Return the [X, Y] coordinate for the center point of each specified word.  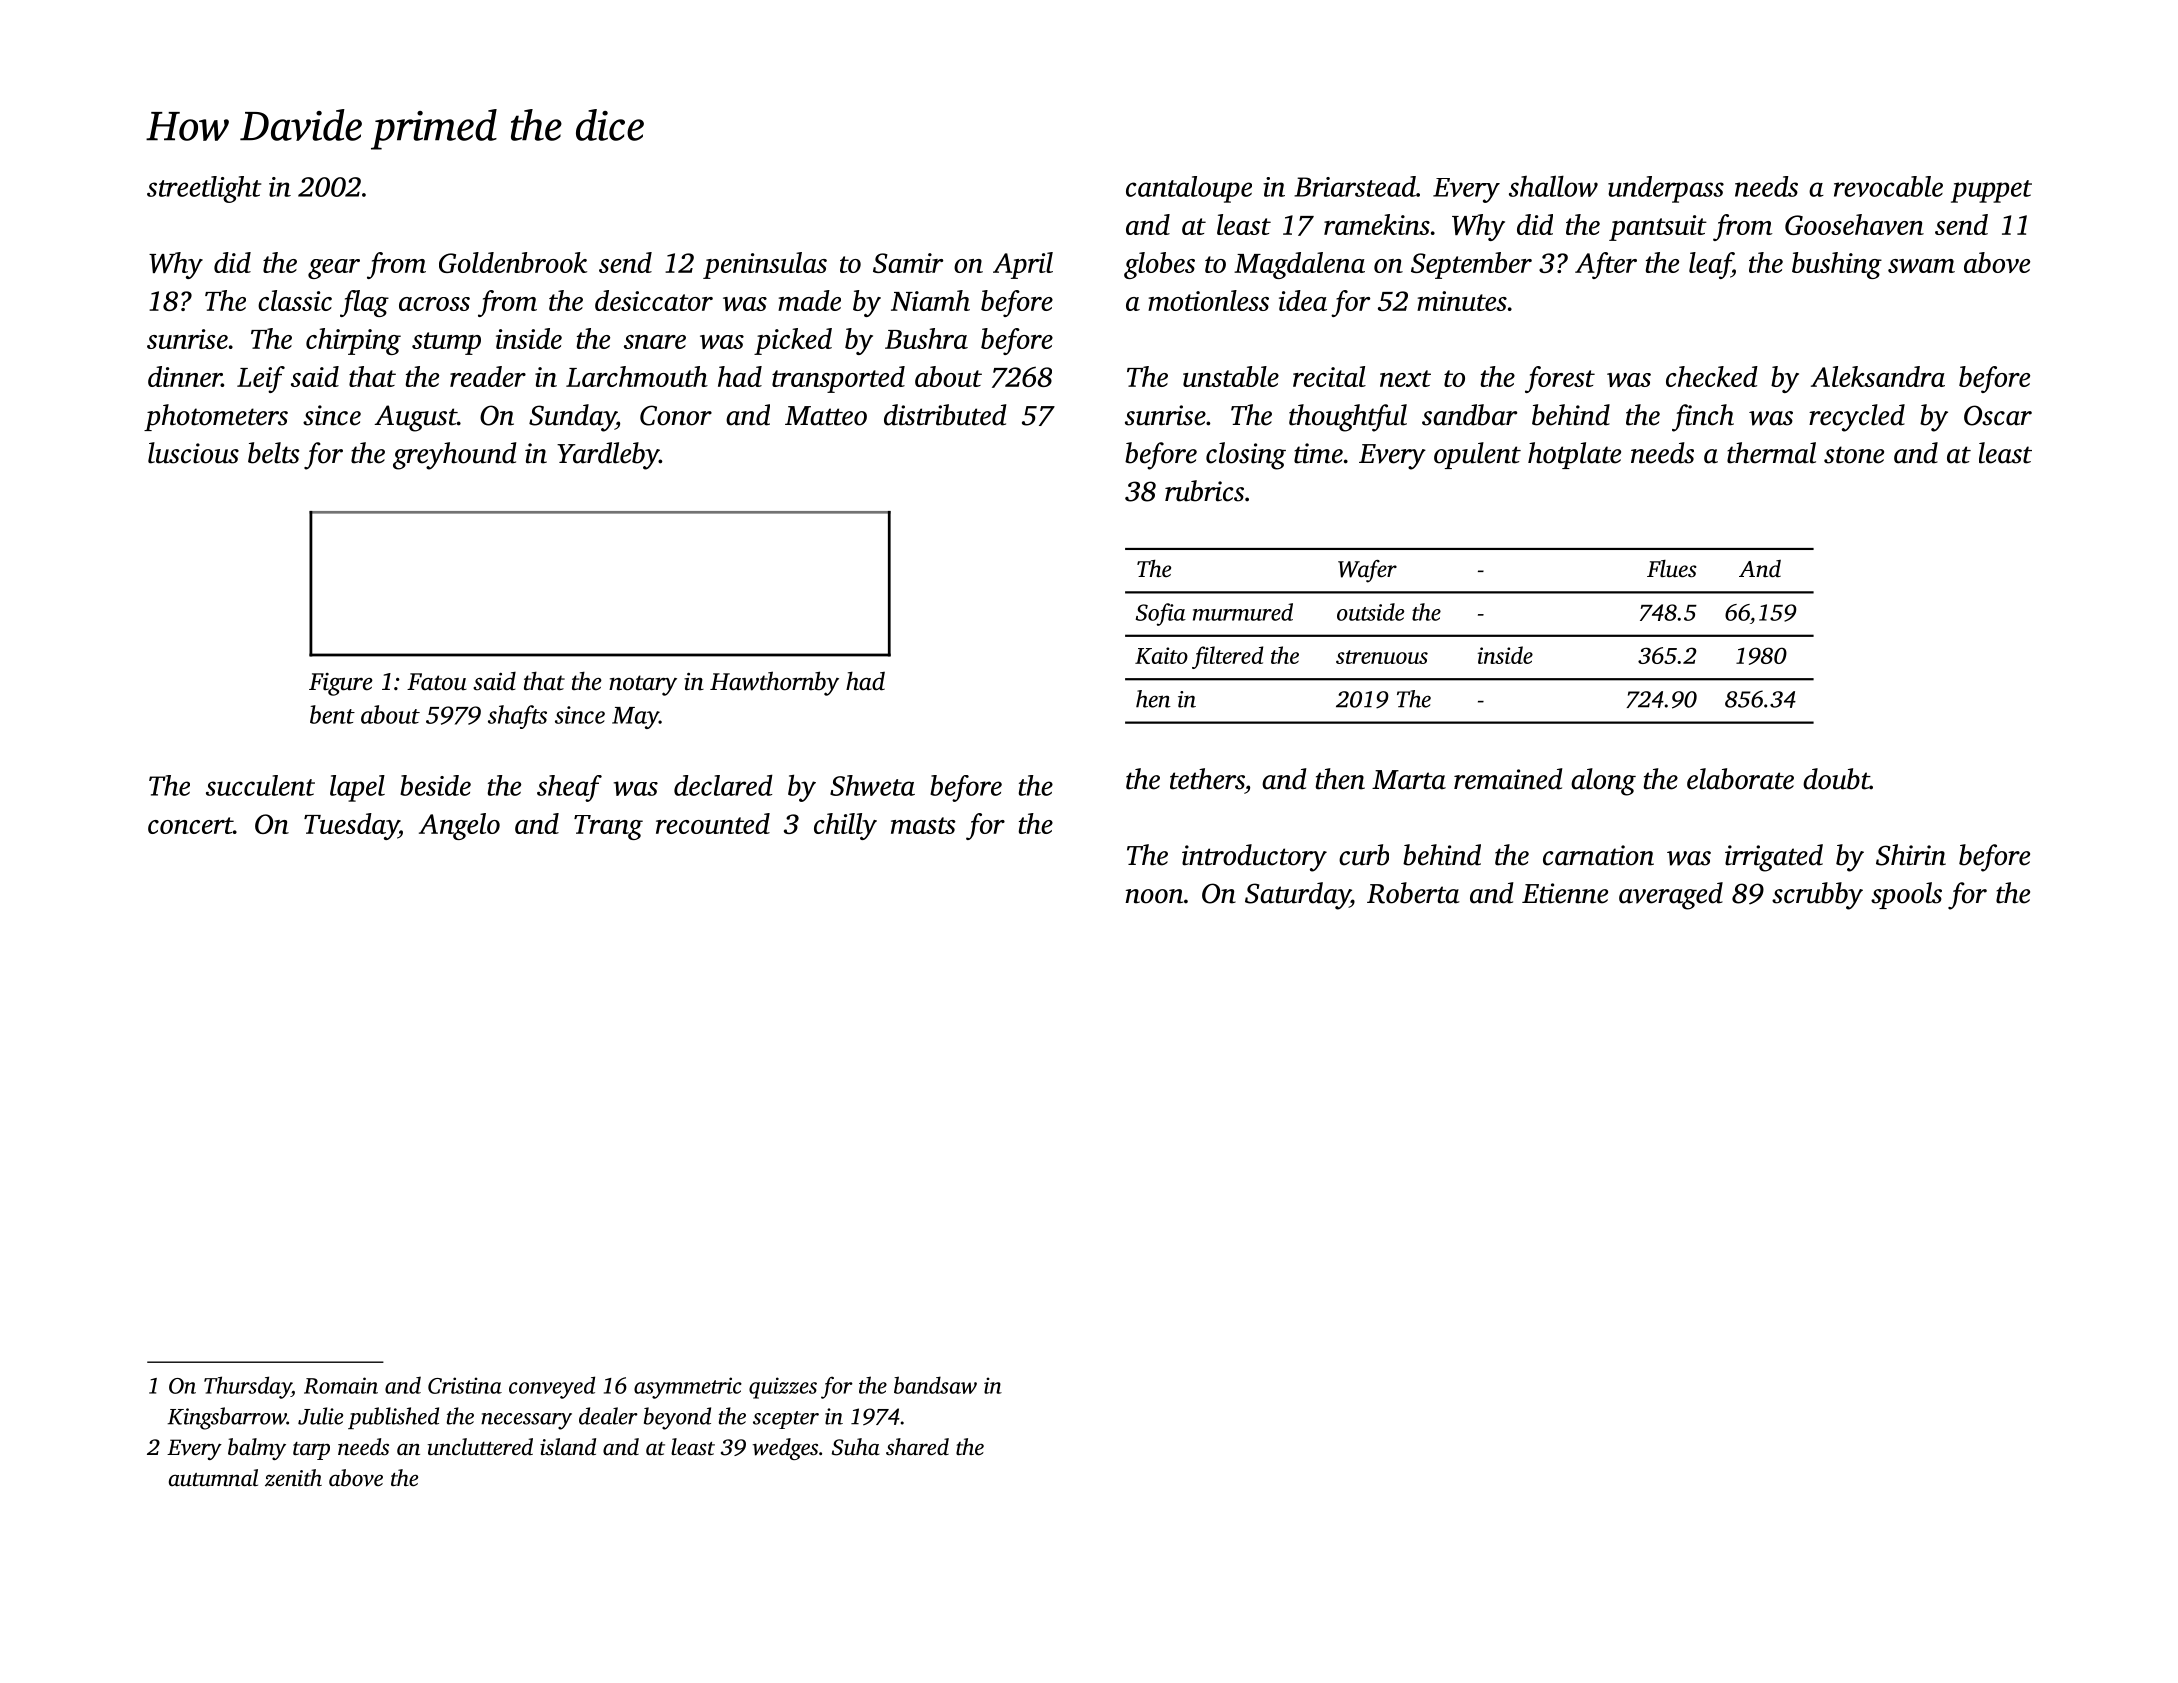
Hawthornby [774, 683]
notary [643, 685]
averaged [1671, 896]
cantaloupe [1189, 189]
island [568, 1446]
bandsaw [935, 1385]
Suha [856, 1447]
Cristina [465, 1385]
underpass [1666, 189]
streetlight [204, 189]
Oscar [1998, 415]
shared [917, 1447]
